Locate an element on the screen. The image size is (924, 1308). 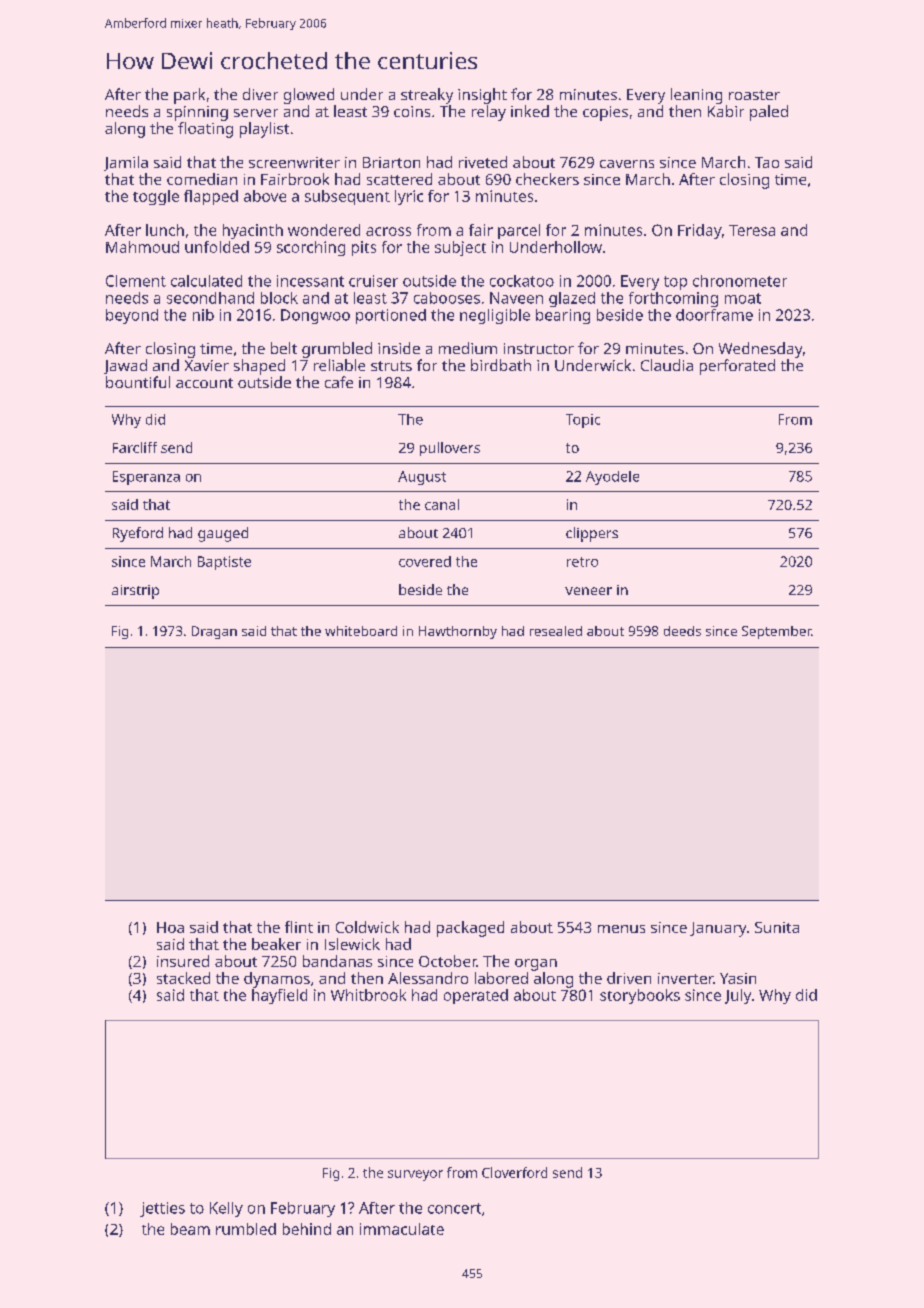
September is located at coordinates (776, 632).
